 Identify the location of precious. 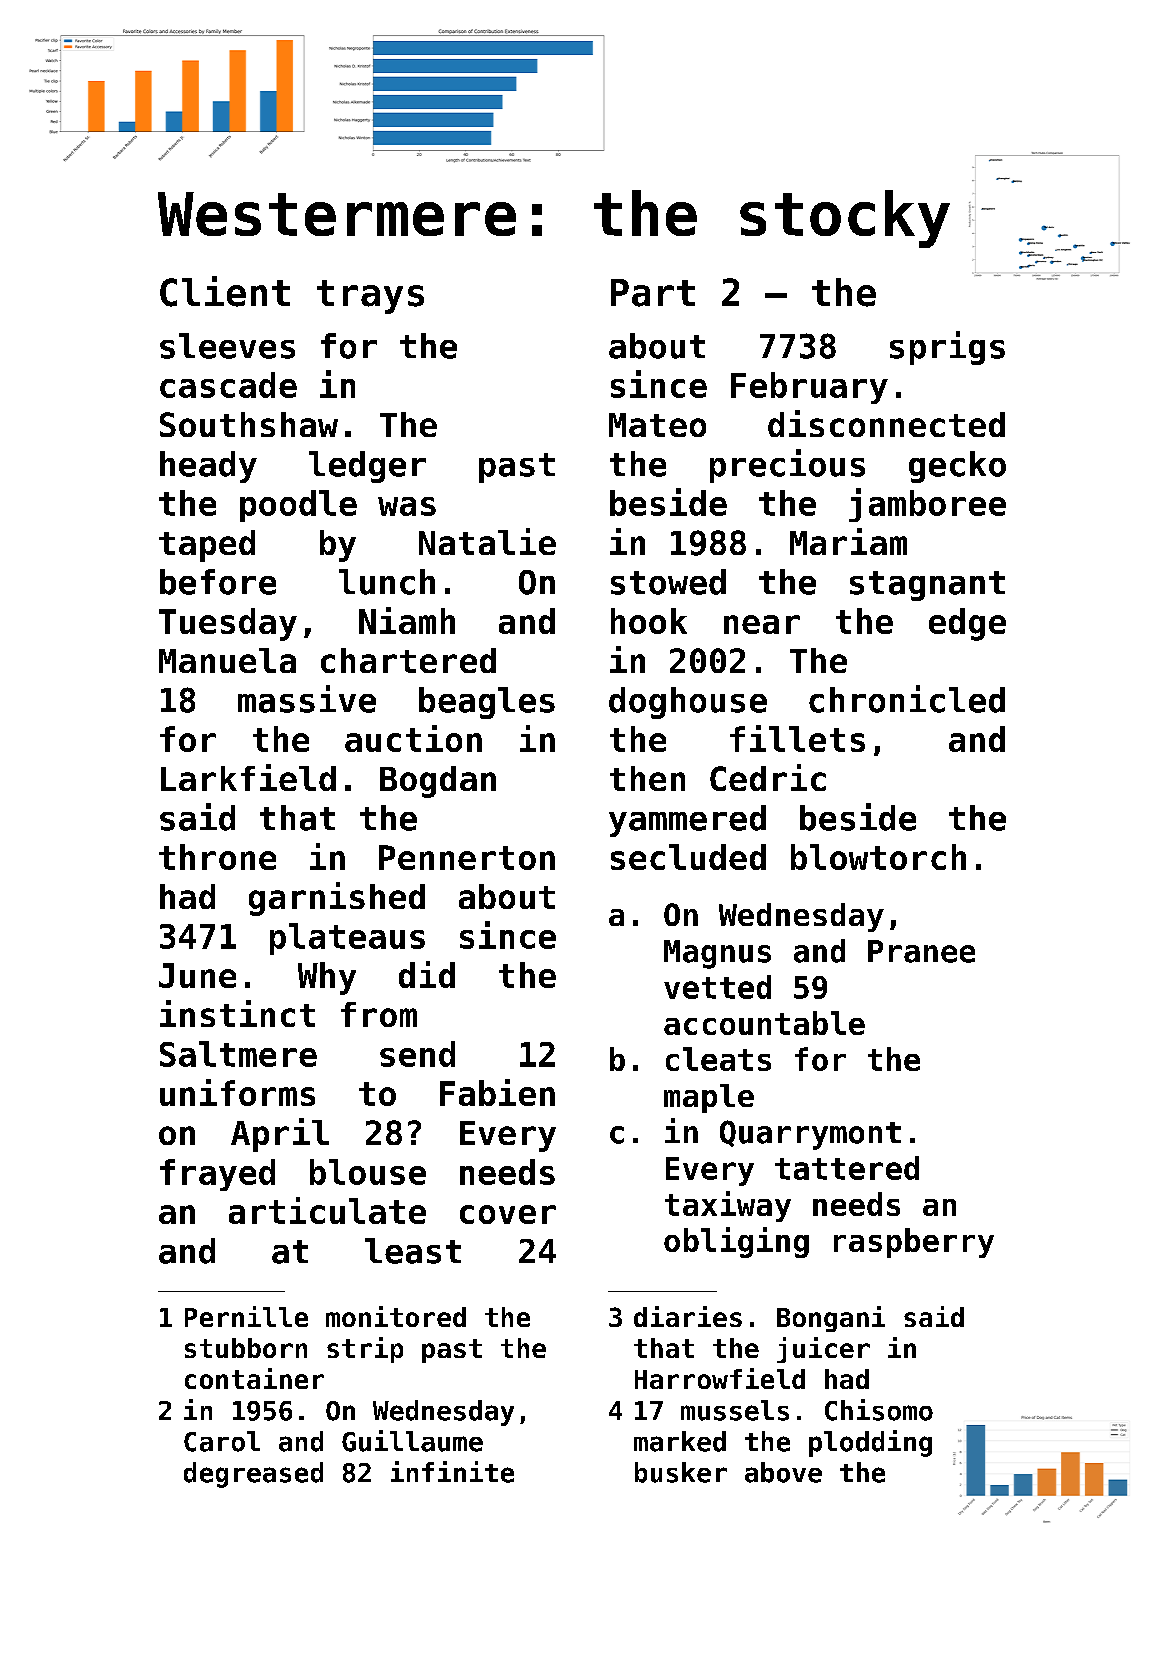
(787, 466).
